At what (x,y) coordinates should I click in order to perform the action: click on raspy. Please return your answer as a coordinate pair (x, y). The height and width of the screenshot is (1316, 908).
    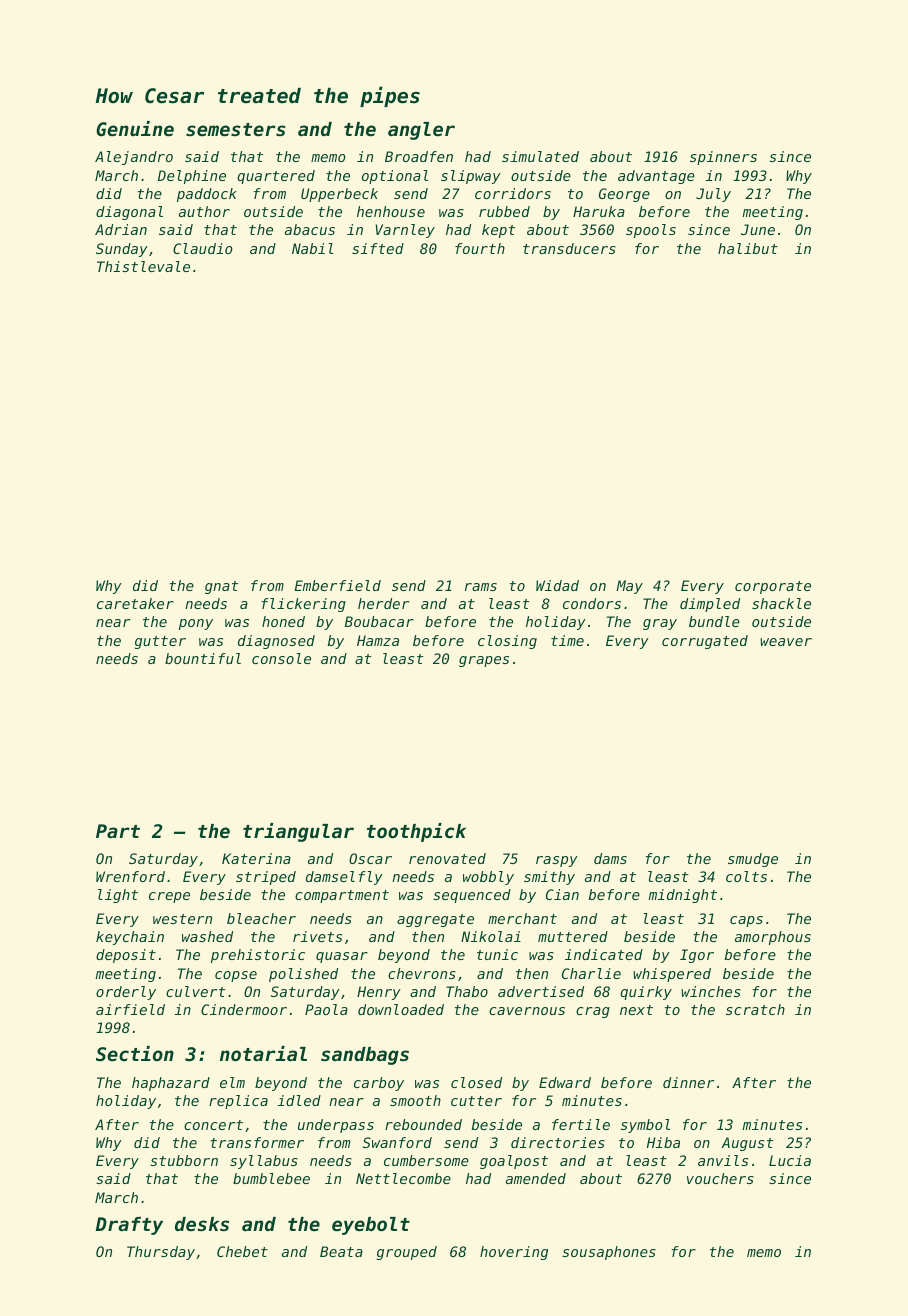
    Looking at the image, I should click on (557, 861).
